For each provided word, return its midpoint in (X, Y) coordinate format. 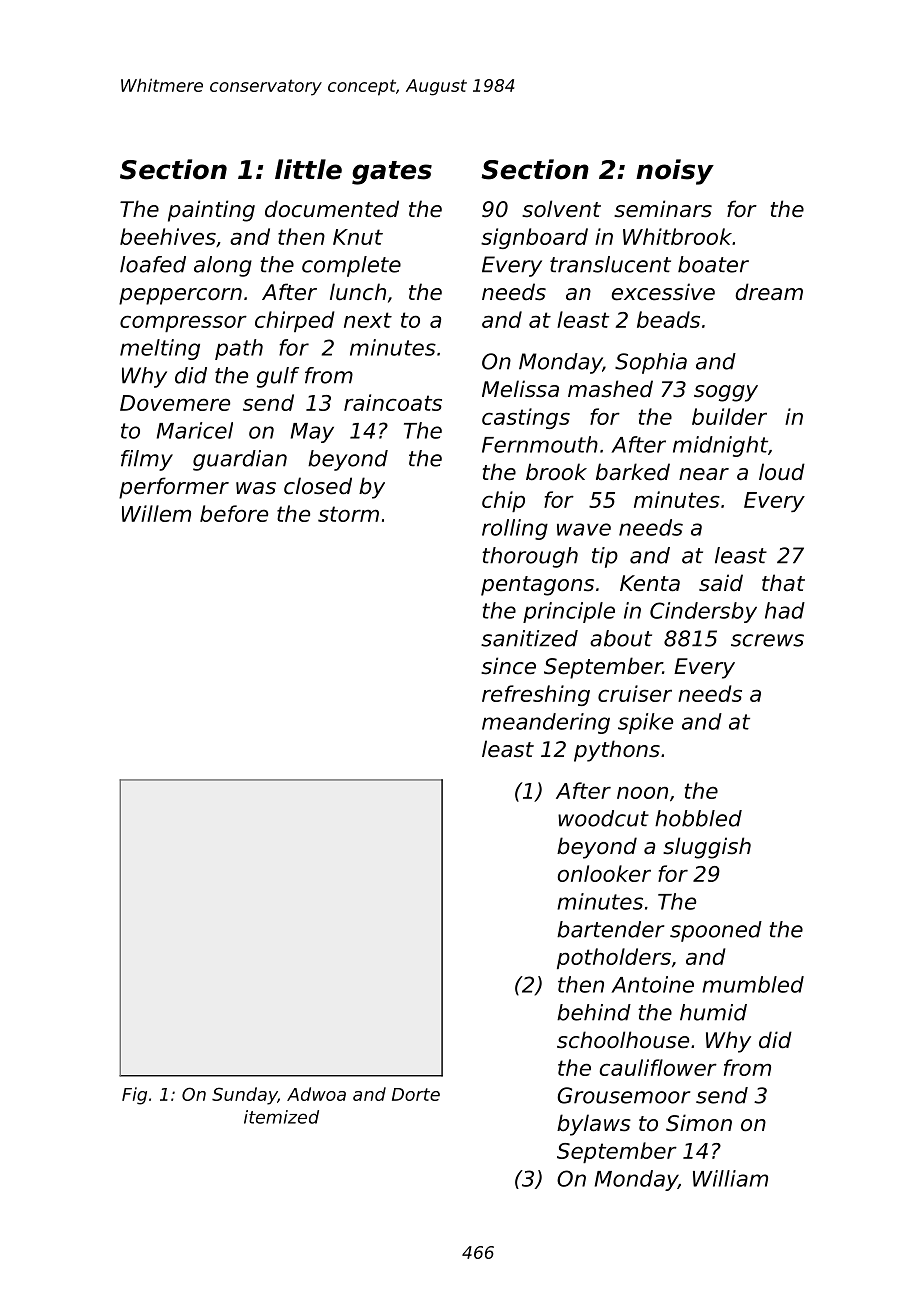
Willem (156, 513)
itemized (281, 1117)
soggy (726, 393)
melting (160, 349)
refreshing (536, 695)
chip (503, 501)
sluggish (707, 848)
